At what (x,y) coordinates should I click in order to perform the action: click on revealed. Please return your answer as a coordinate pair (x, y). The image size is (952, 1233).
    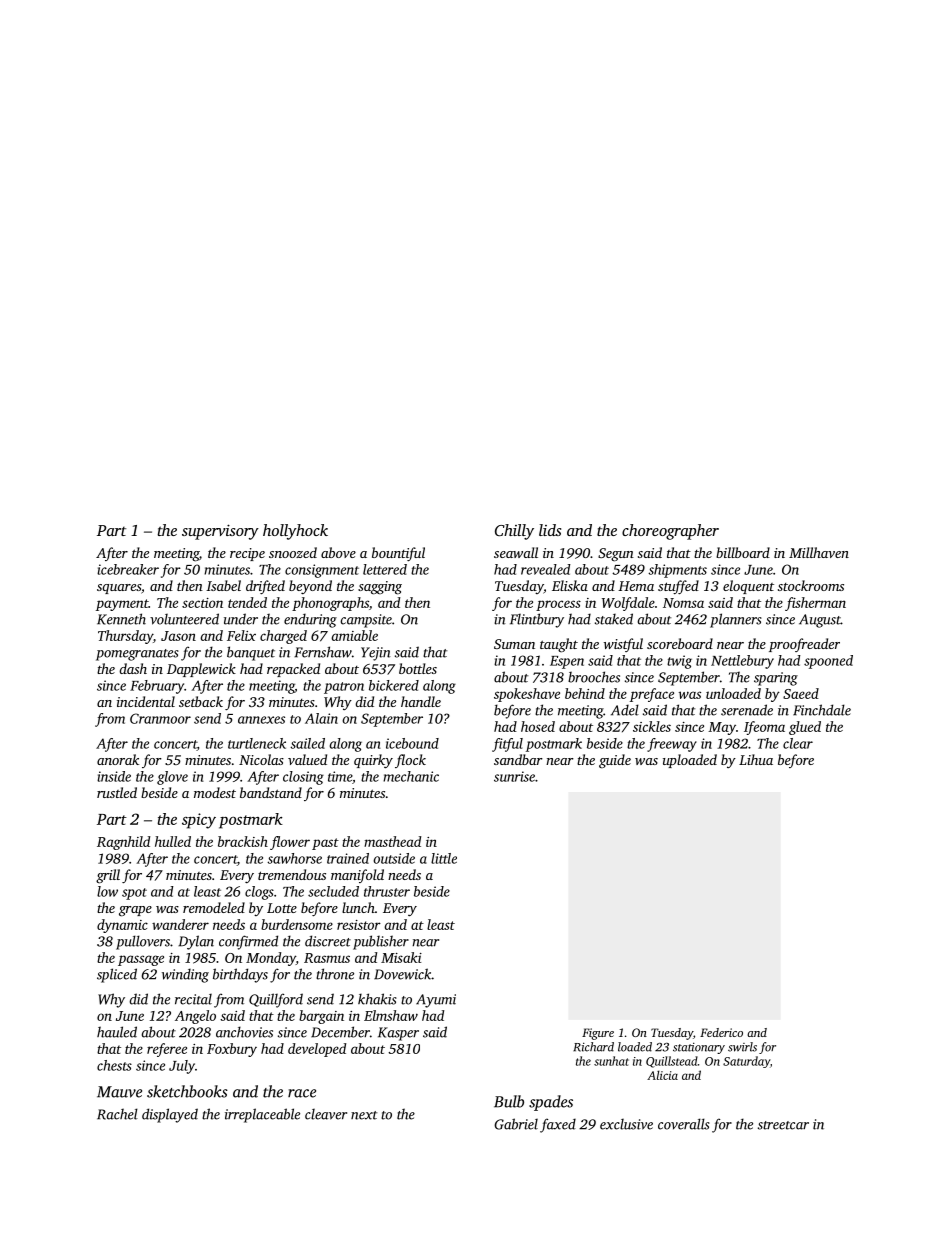
    Looking at the image, I should click on (546, 569).
